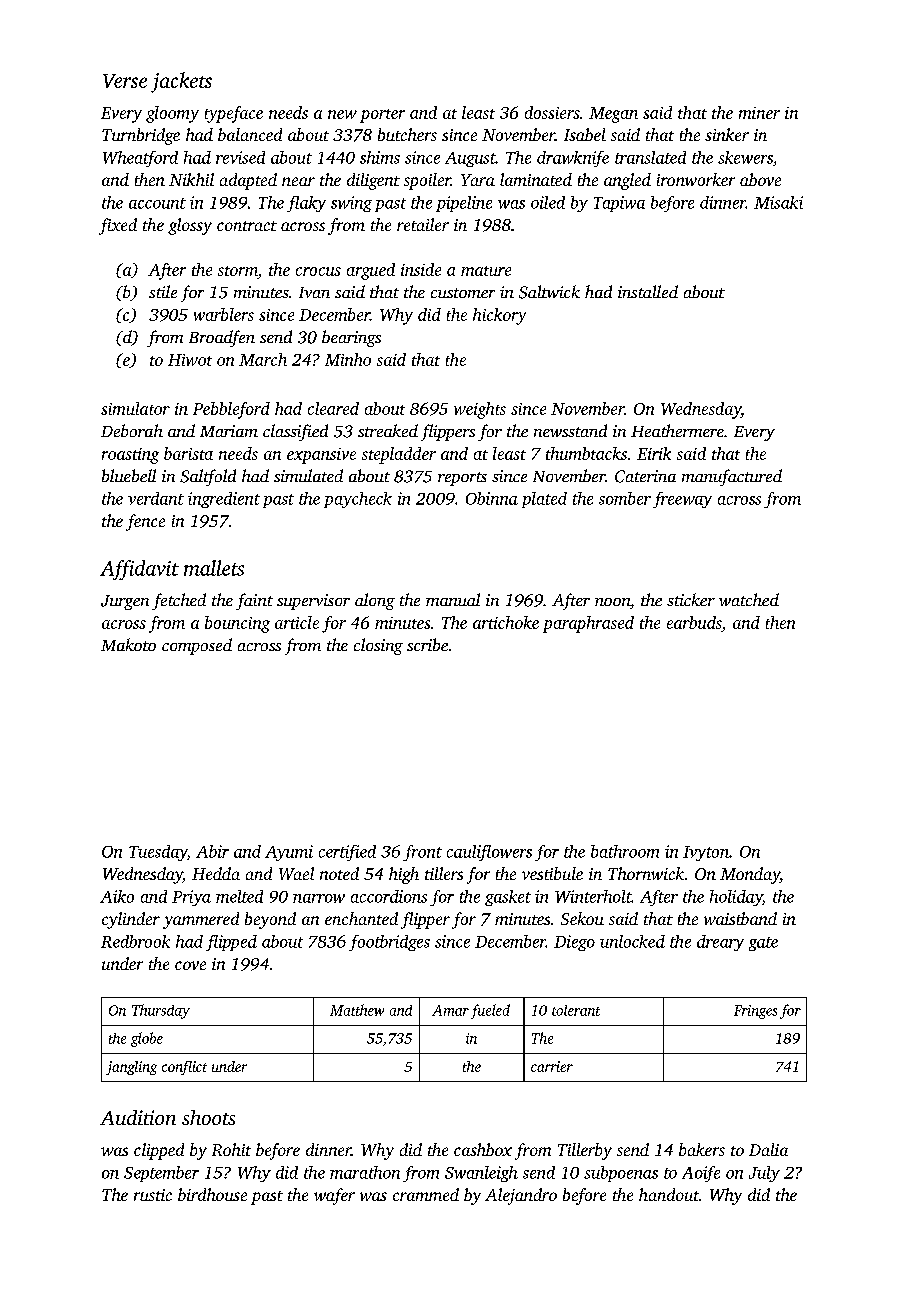 The height and width of the document is (1316, 908). What do you see at coordinates (153, 1195) in the document?
I see `rustic` at bounding box center [153, 1195].
